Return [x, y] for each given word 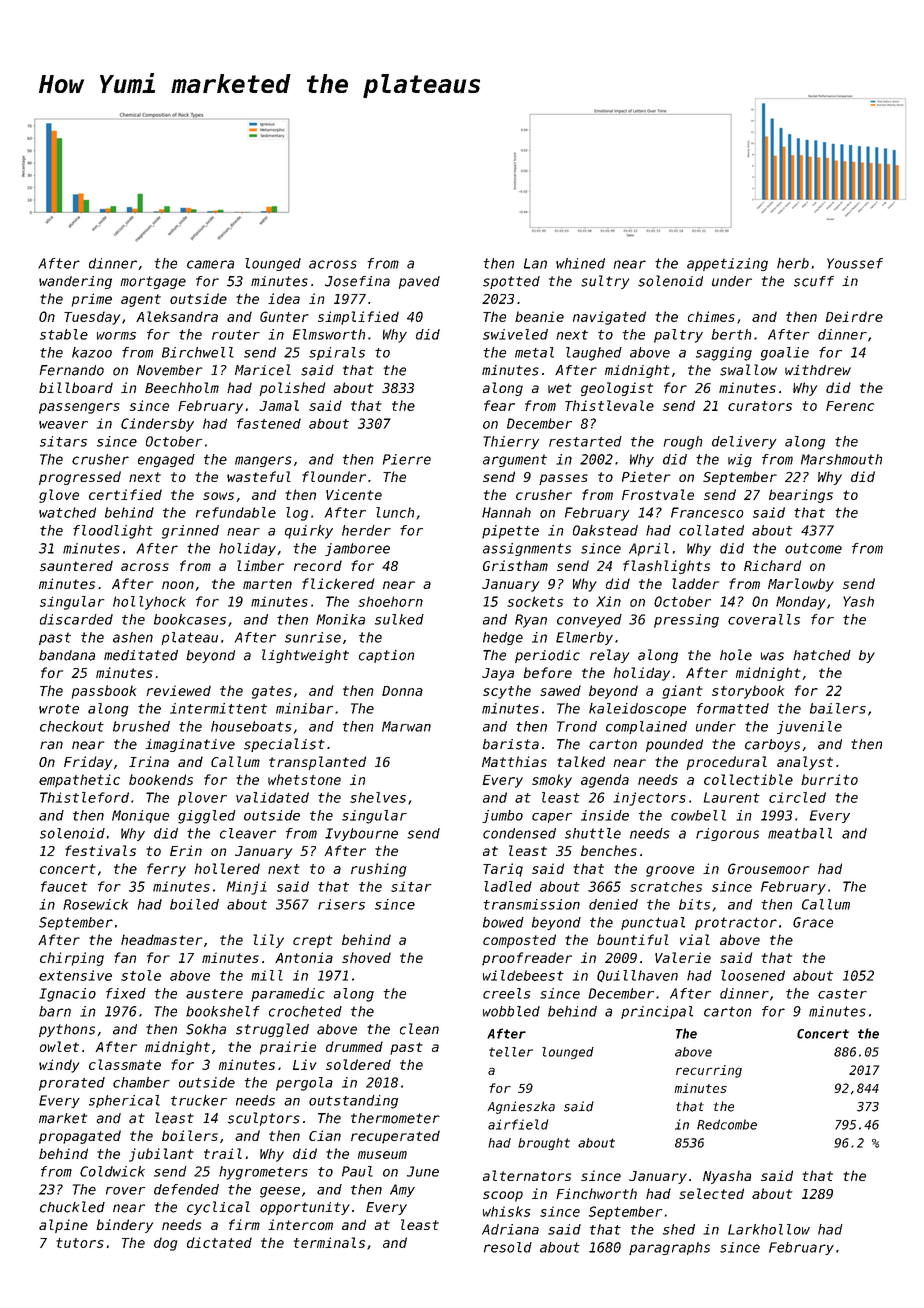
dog [165, 1244]
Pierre [407, 459]
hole [736, 655]
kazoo [92, 352]
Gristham [515, 565]
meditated [141, 655]
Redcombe [727, 1124]
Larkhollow [769, 1229]
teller [511, 1052]
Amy [402, 1190]
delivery [744, 442]
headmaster [162, 939]
